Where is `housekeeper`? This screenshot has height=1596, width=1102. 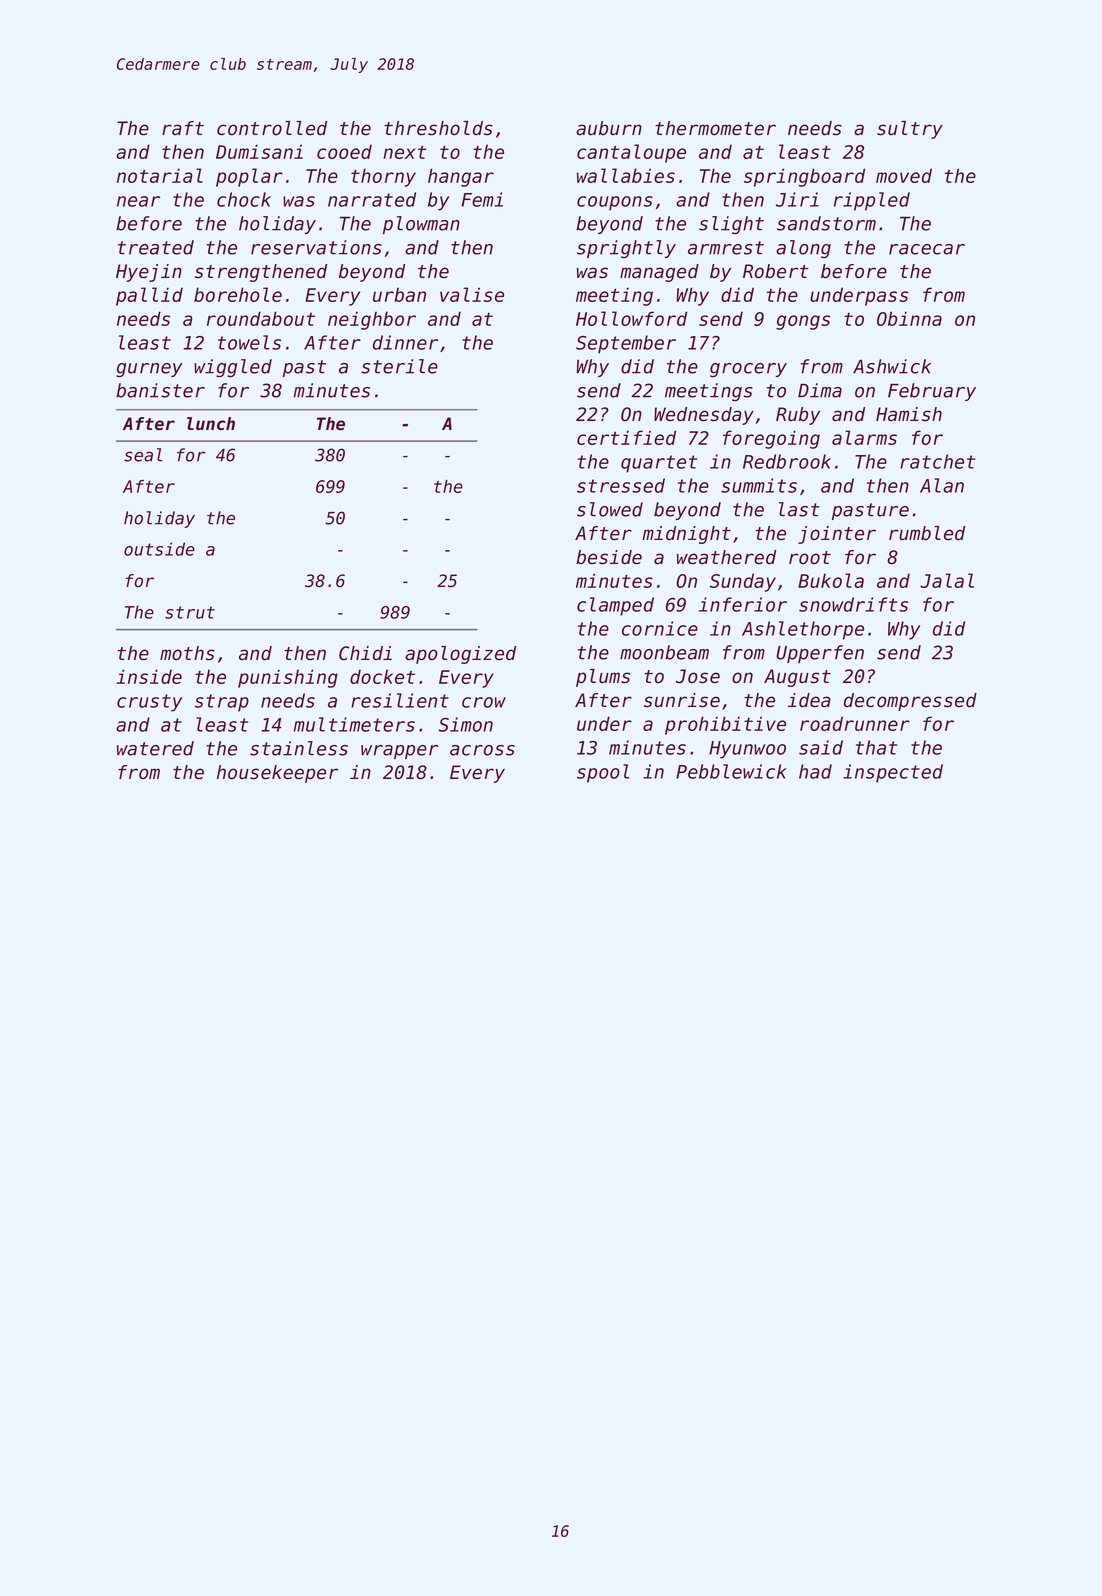
housekeeper is located at coordinates (277, 774).
